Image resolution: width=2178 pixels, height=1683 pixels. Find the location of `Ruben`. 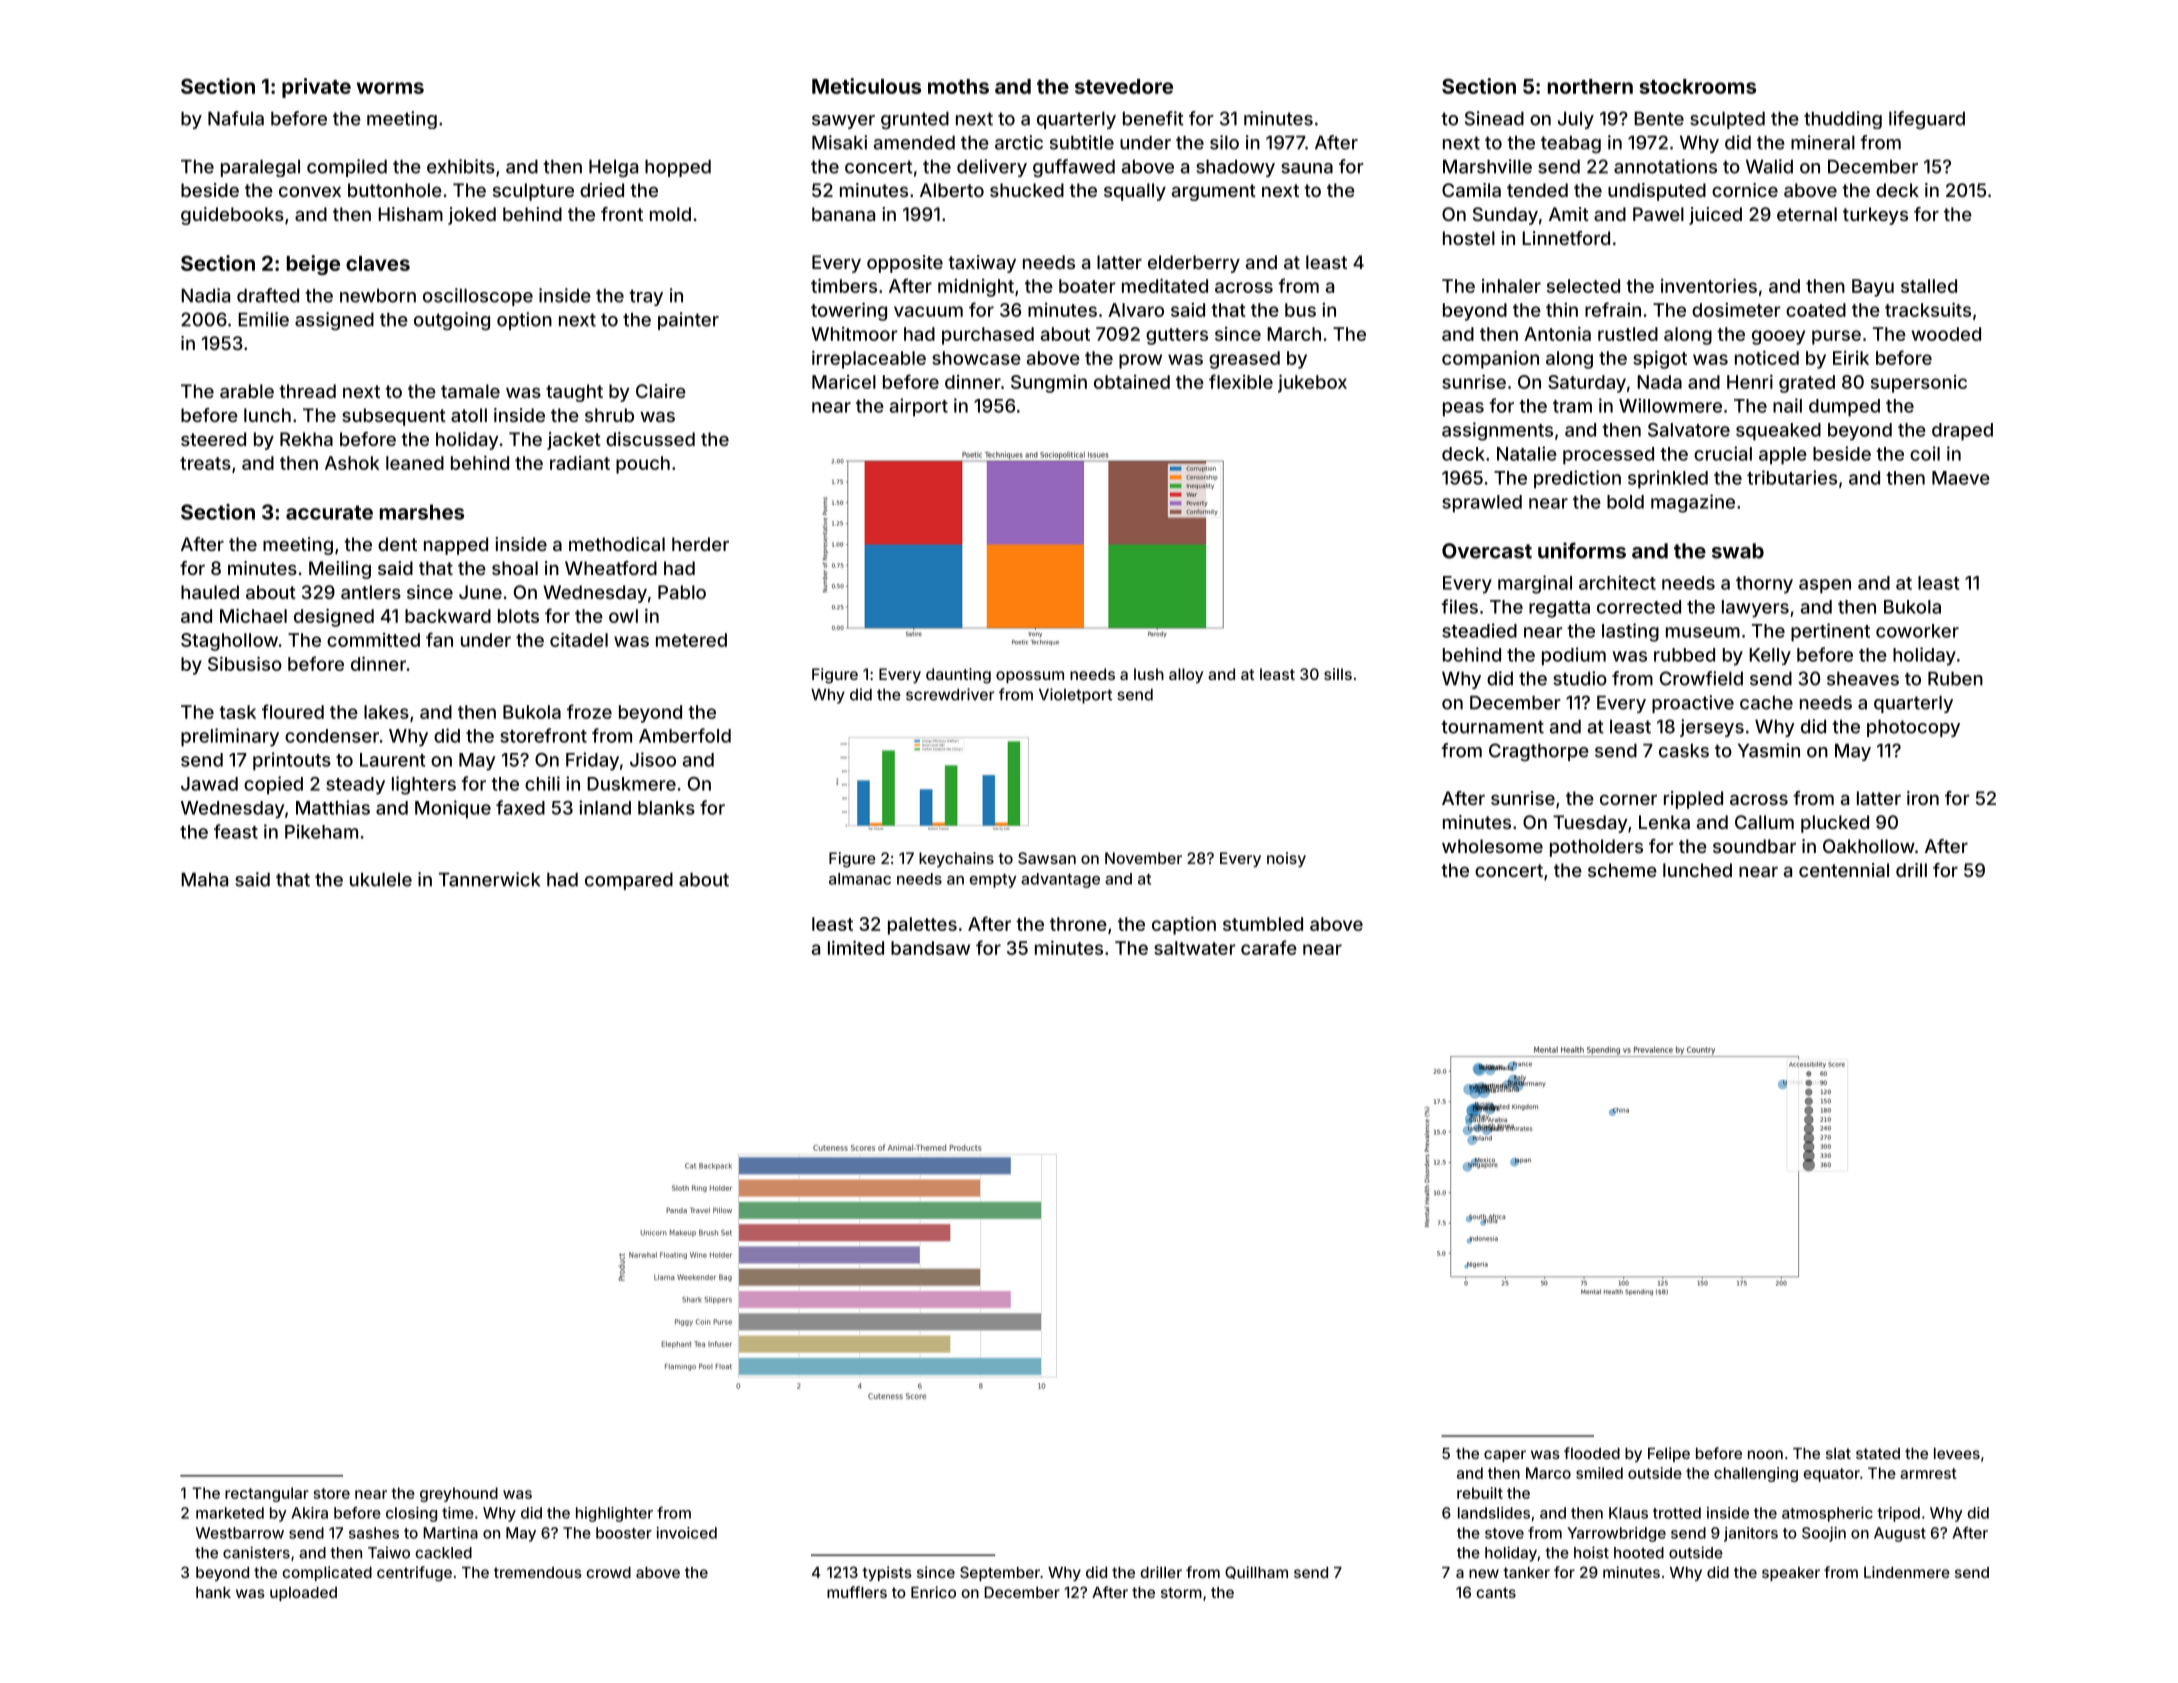

Ruben is located at coordinates (1955, 678).
